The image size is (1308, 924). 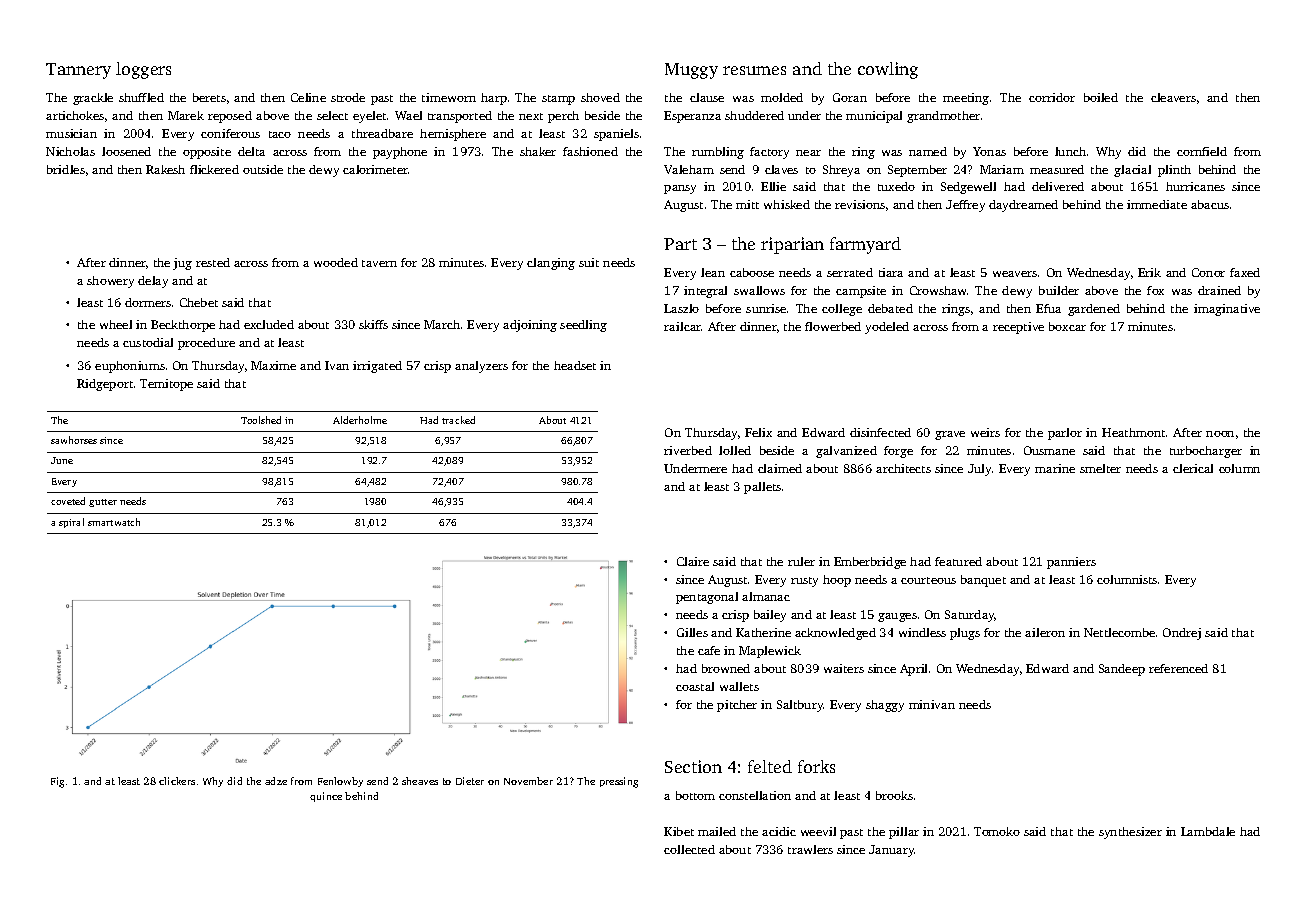 What do you see at coordinates (126, 151) in the screenshot?
I see `loosened` at bounding box center [126, 151].
